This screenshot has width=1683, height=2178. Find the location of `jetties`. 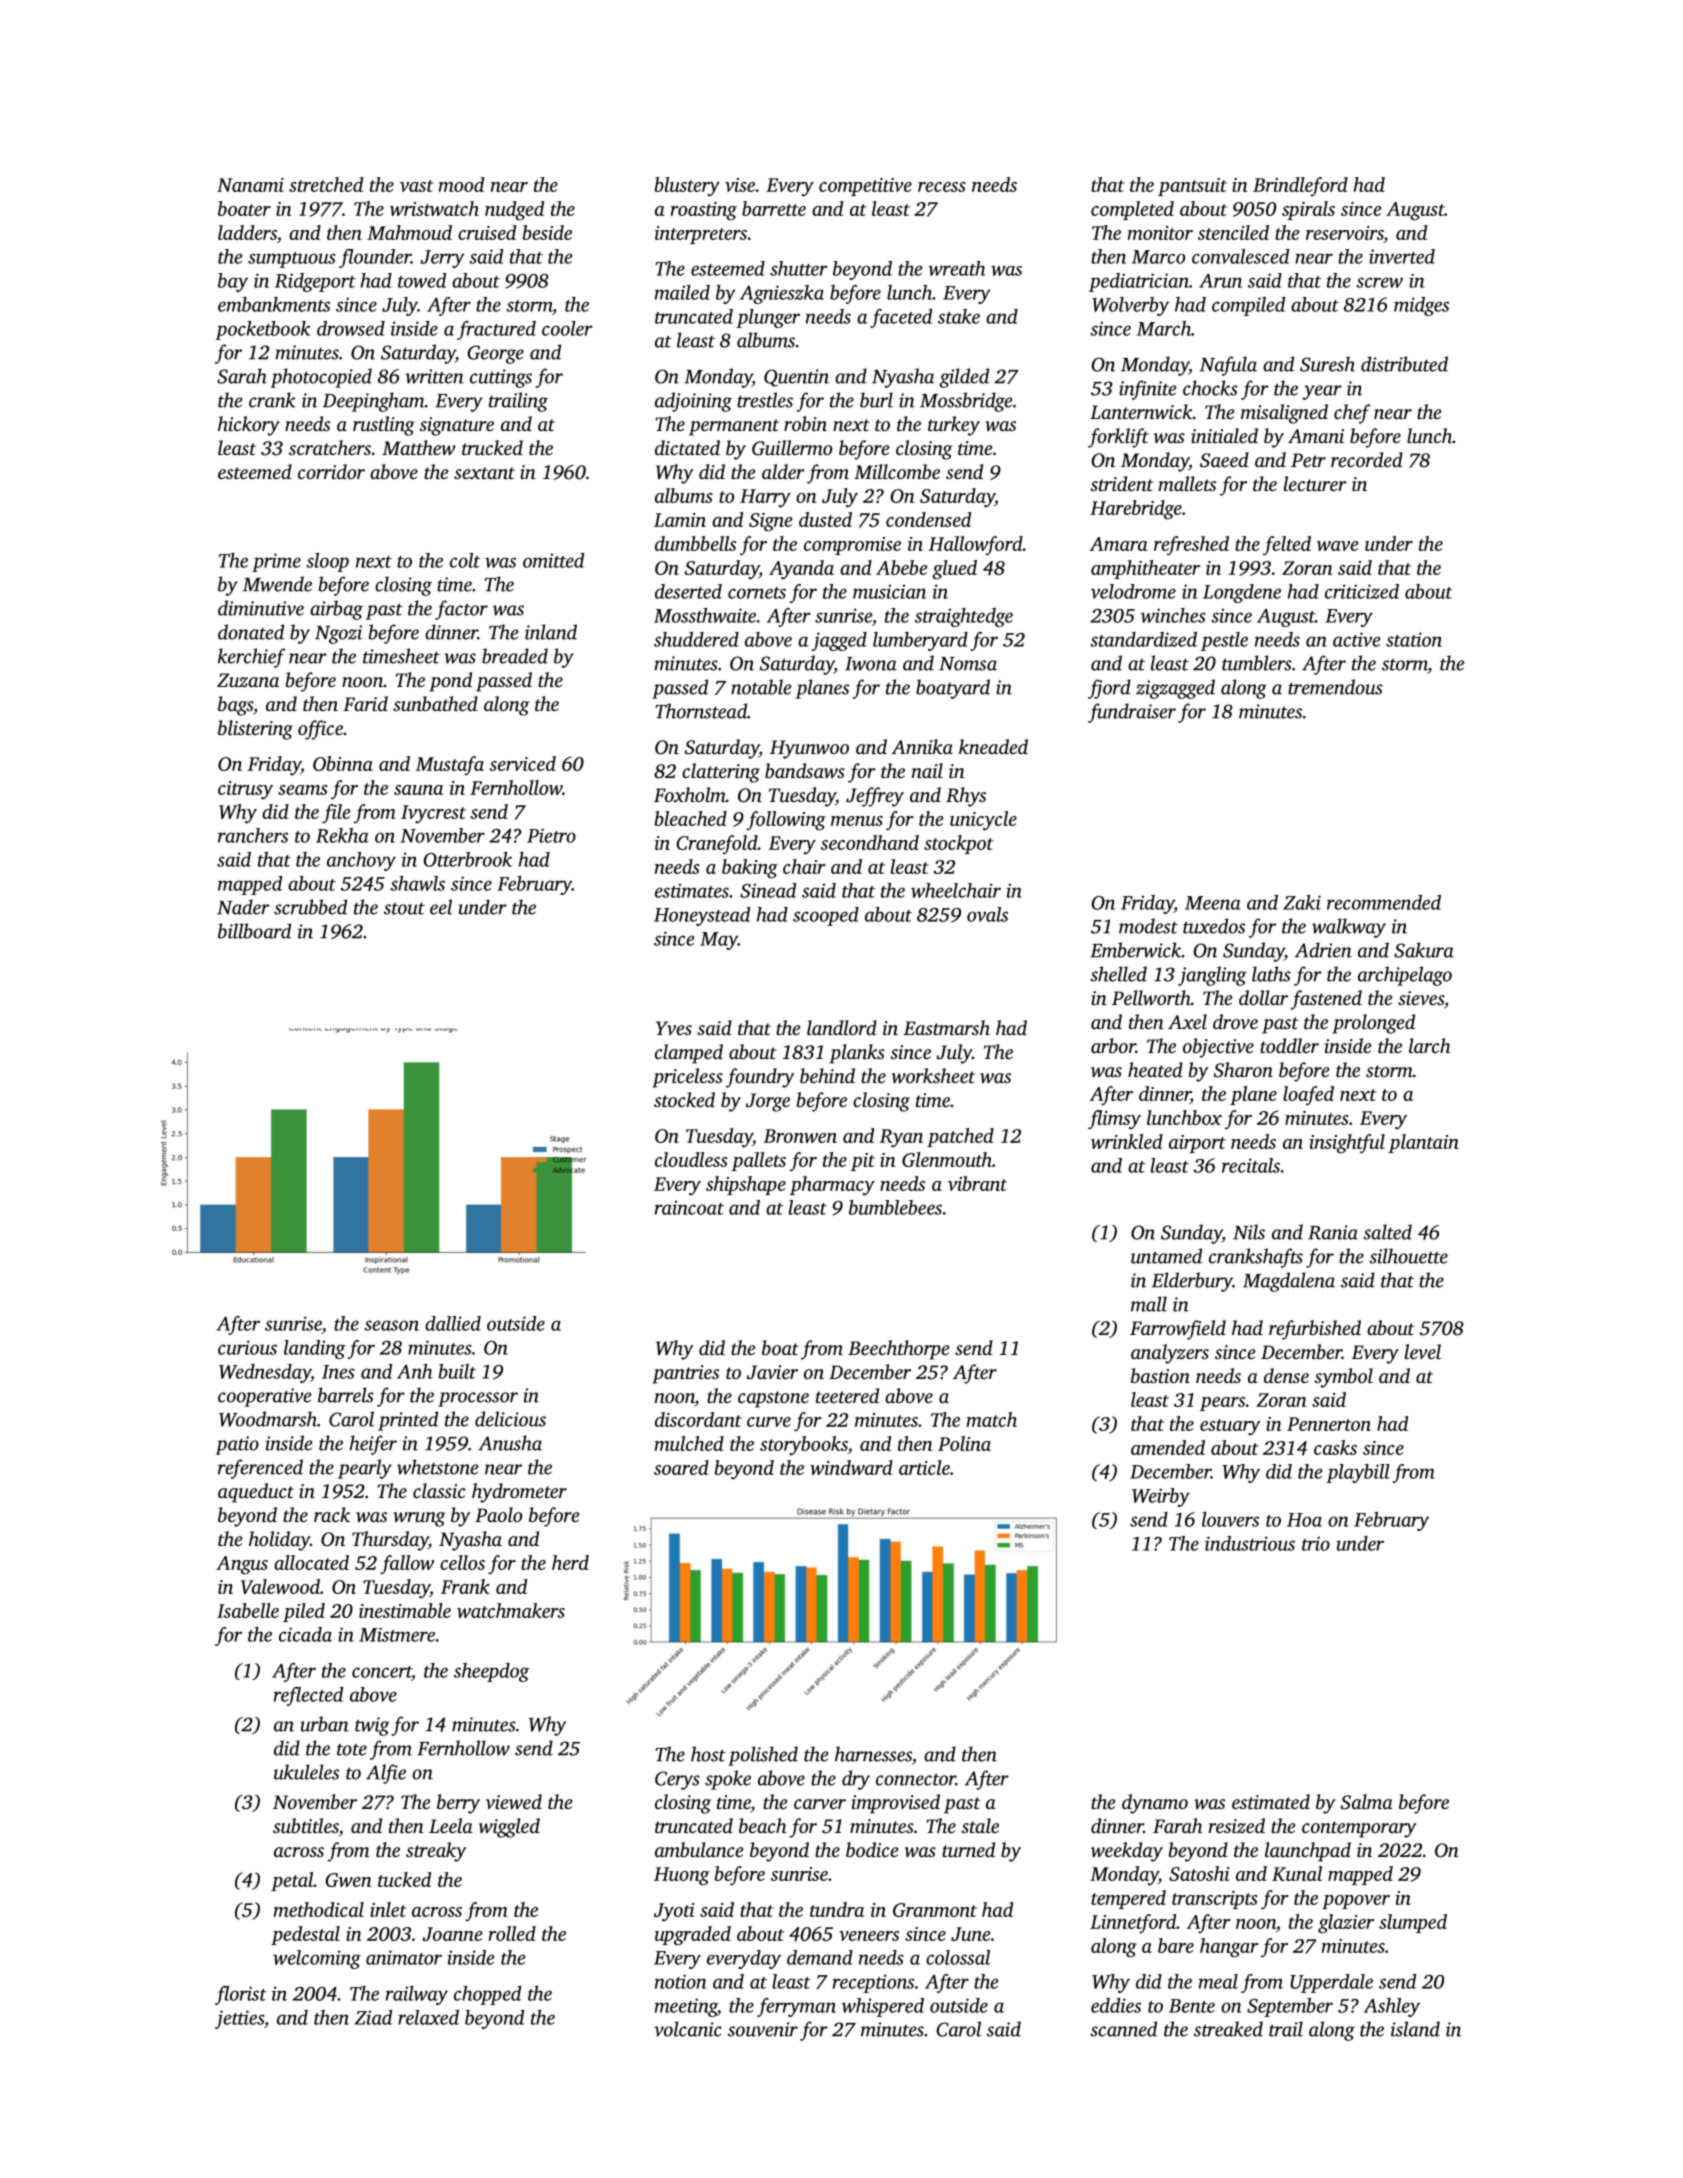

jetties is located at coordinates (239, 2019).
